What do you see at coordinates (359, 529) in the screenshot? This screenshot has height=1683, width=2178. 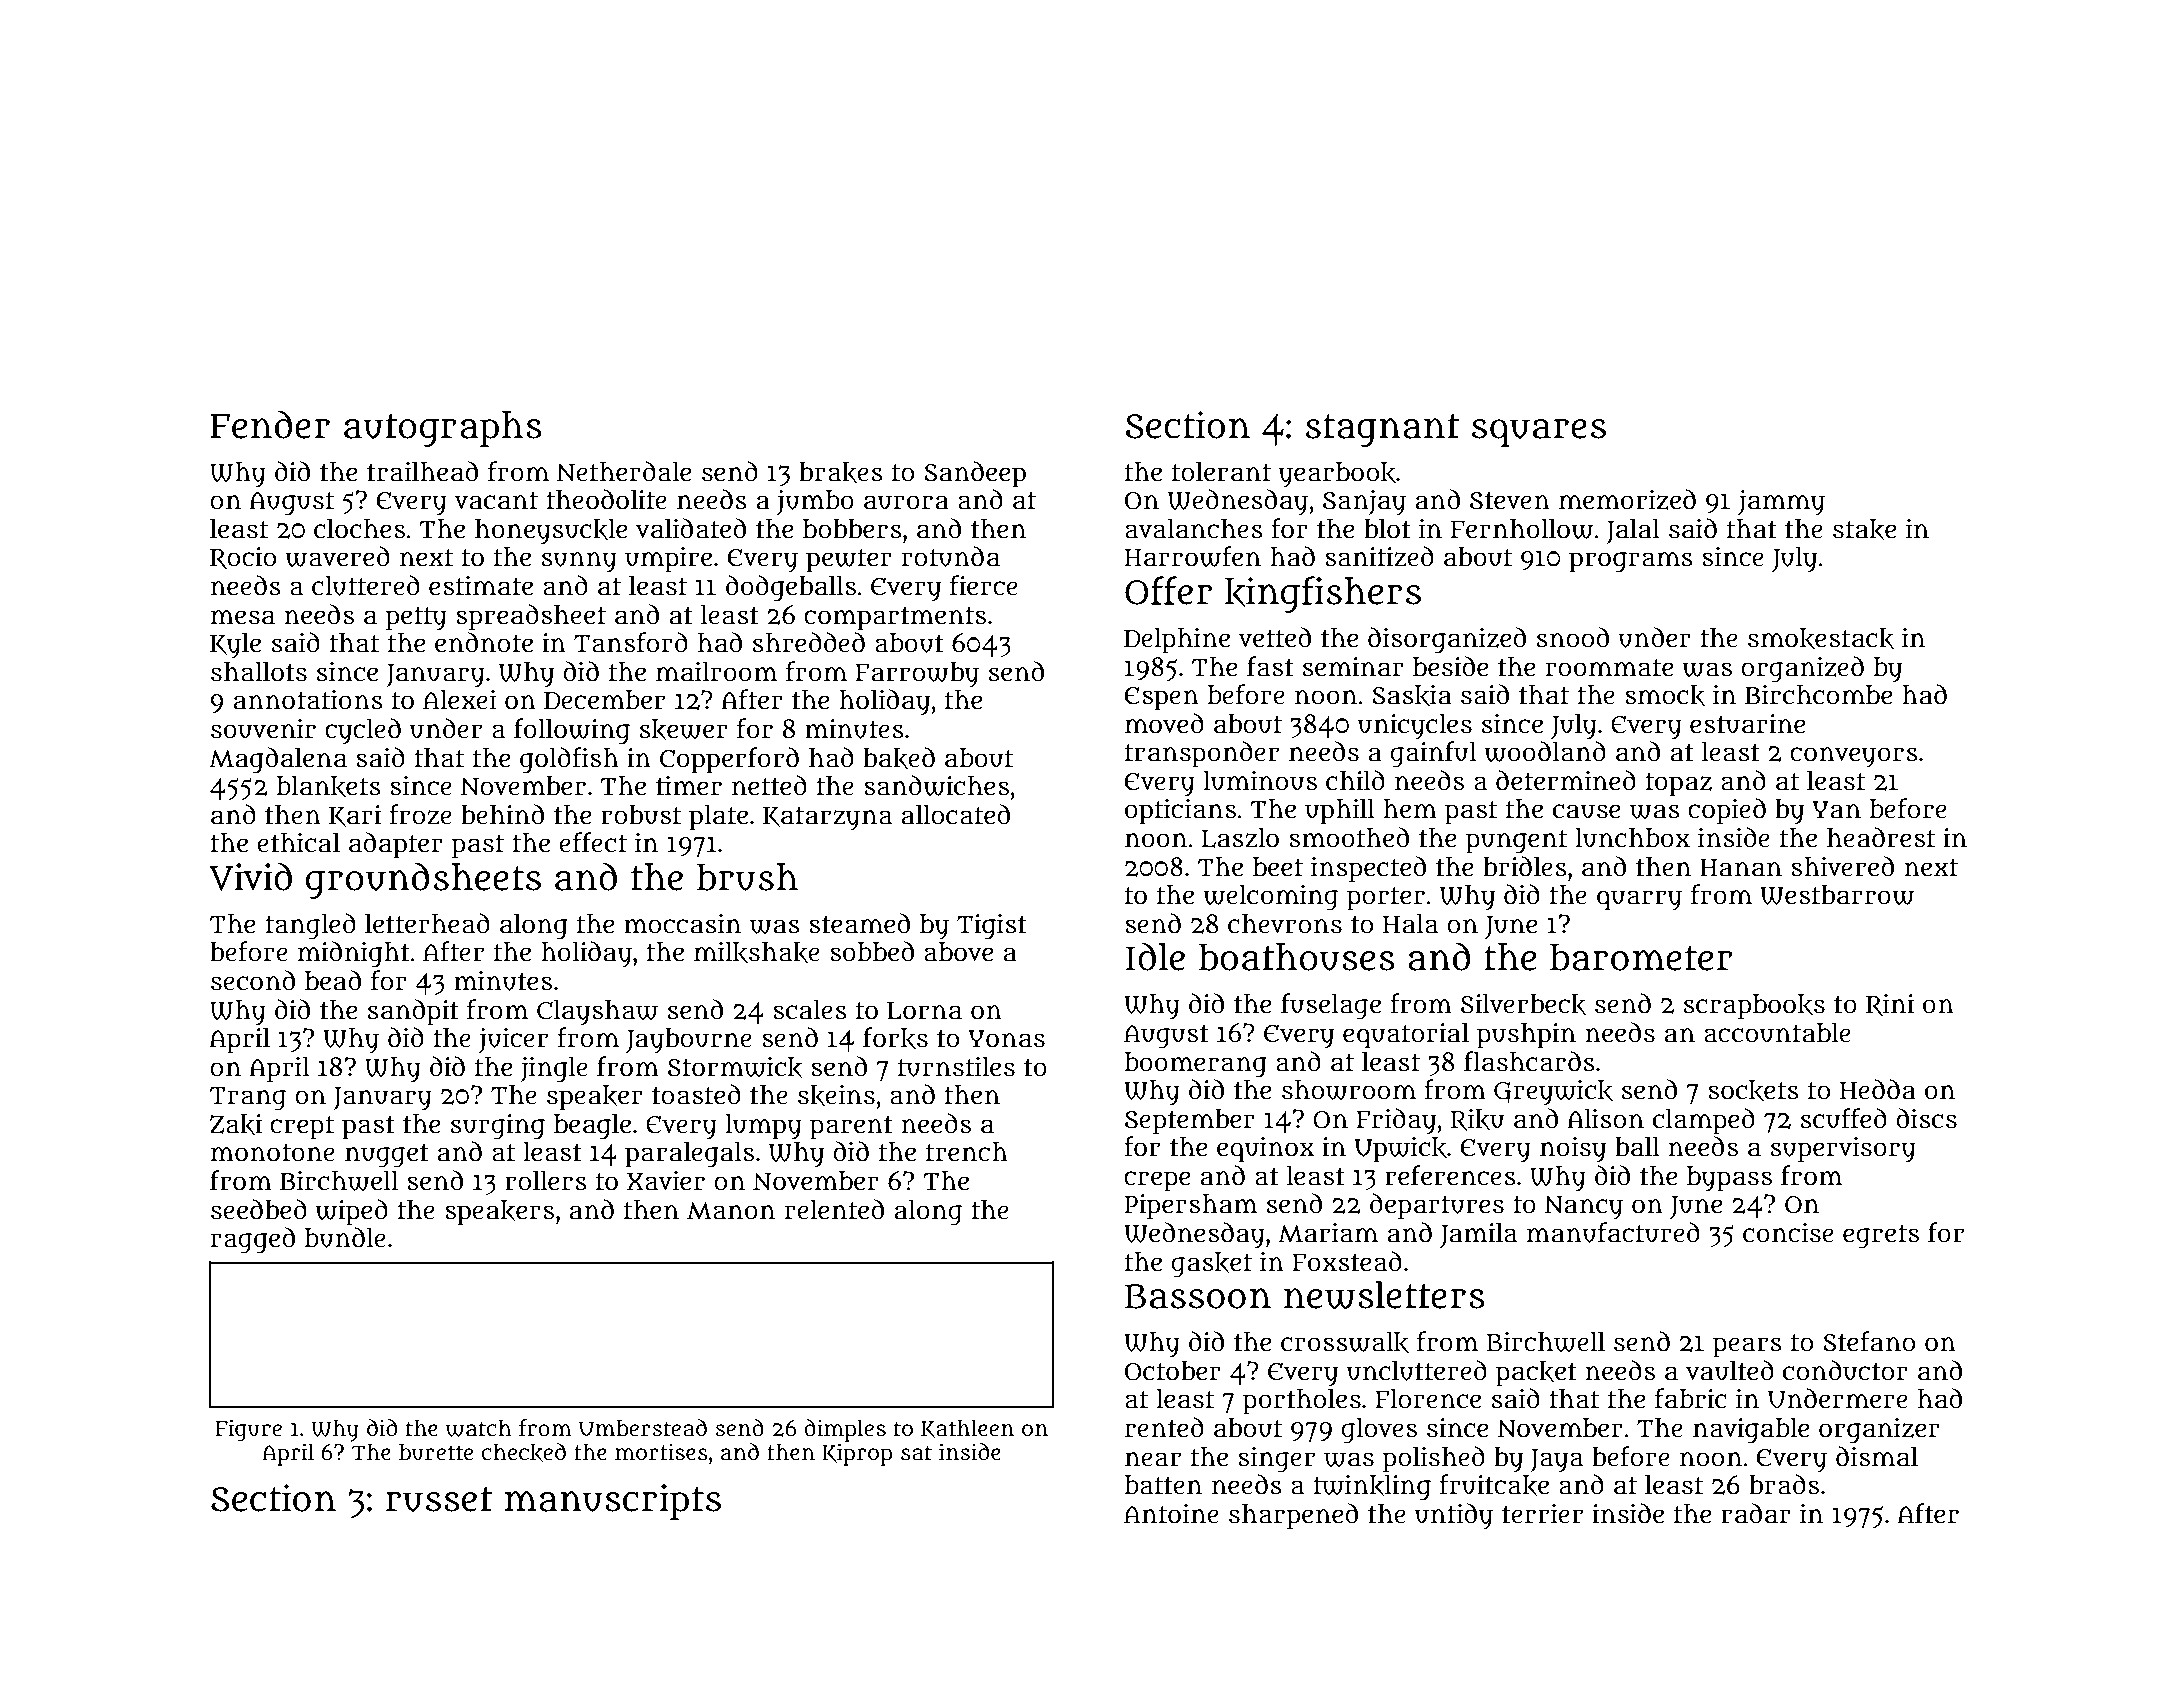 I see `cloches` at bounding box center [359, 529].
